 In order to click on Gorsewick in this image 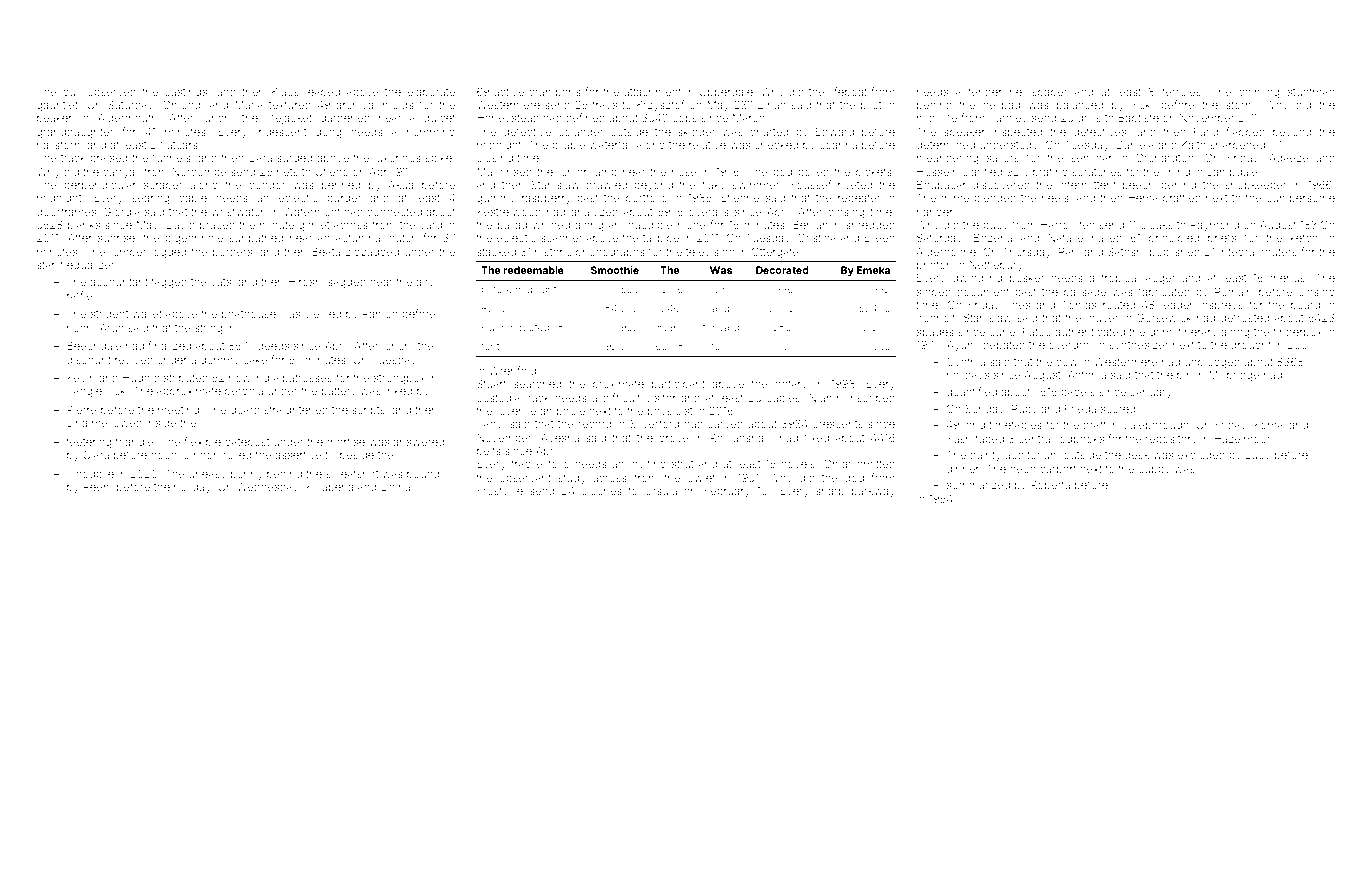, I will do `click(1164, 317)`.
